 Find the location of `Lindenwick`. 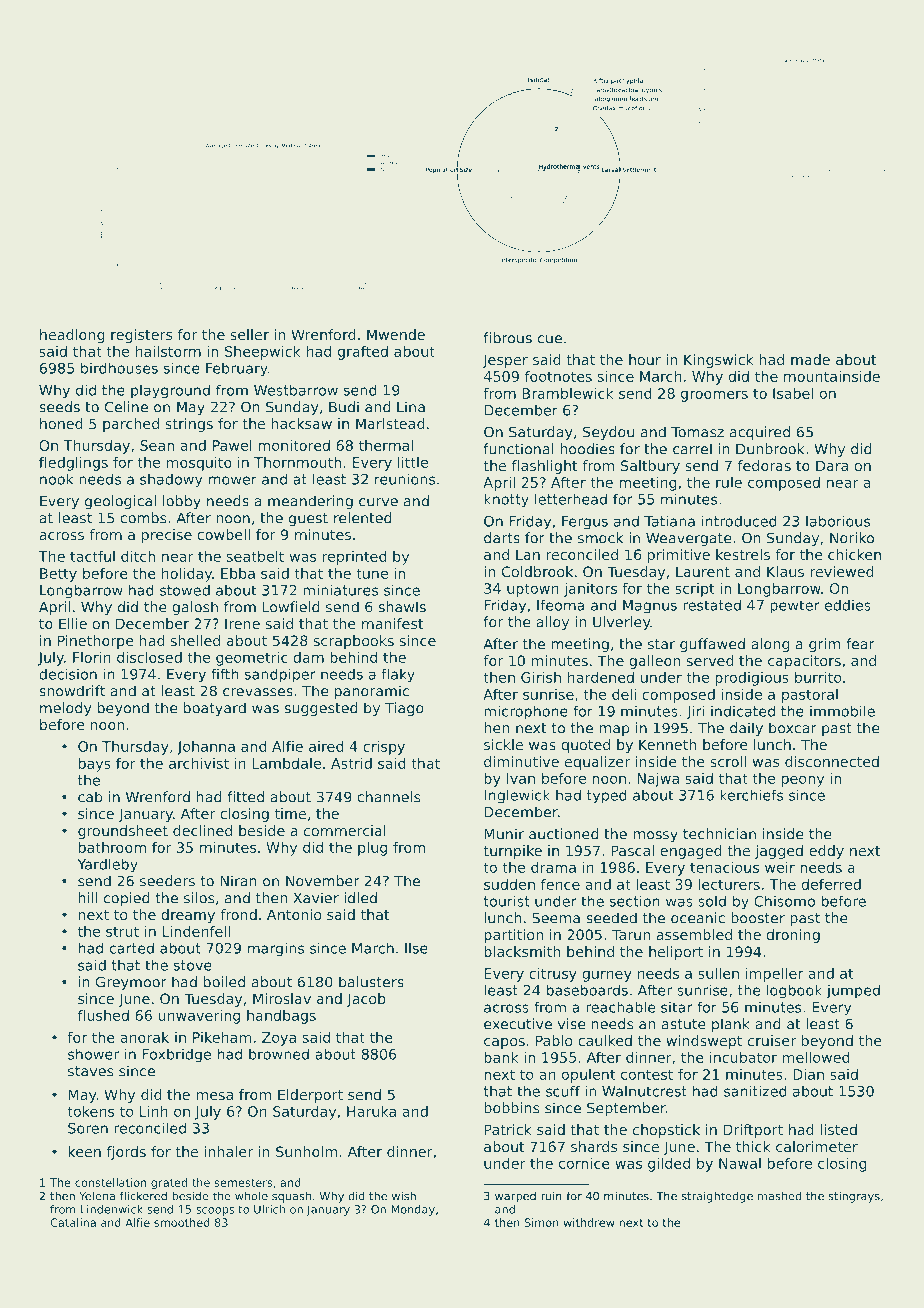

Lindenwick is located at coordinates (112, 1209).
